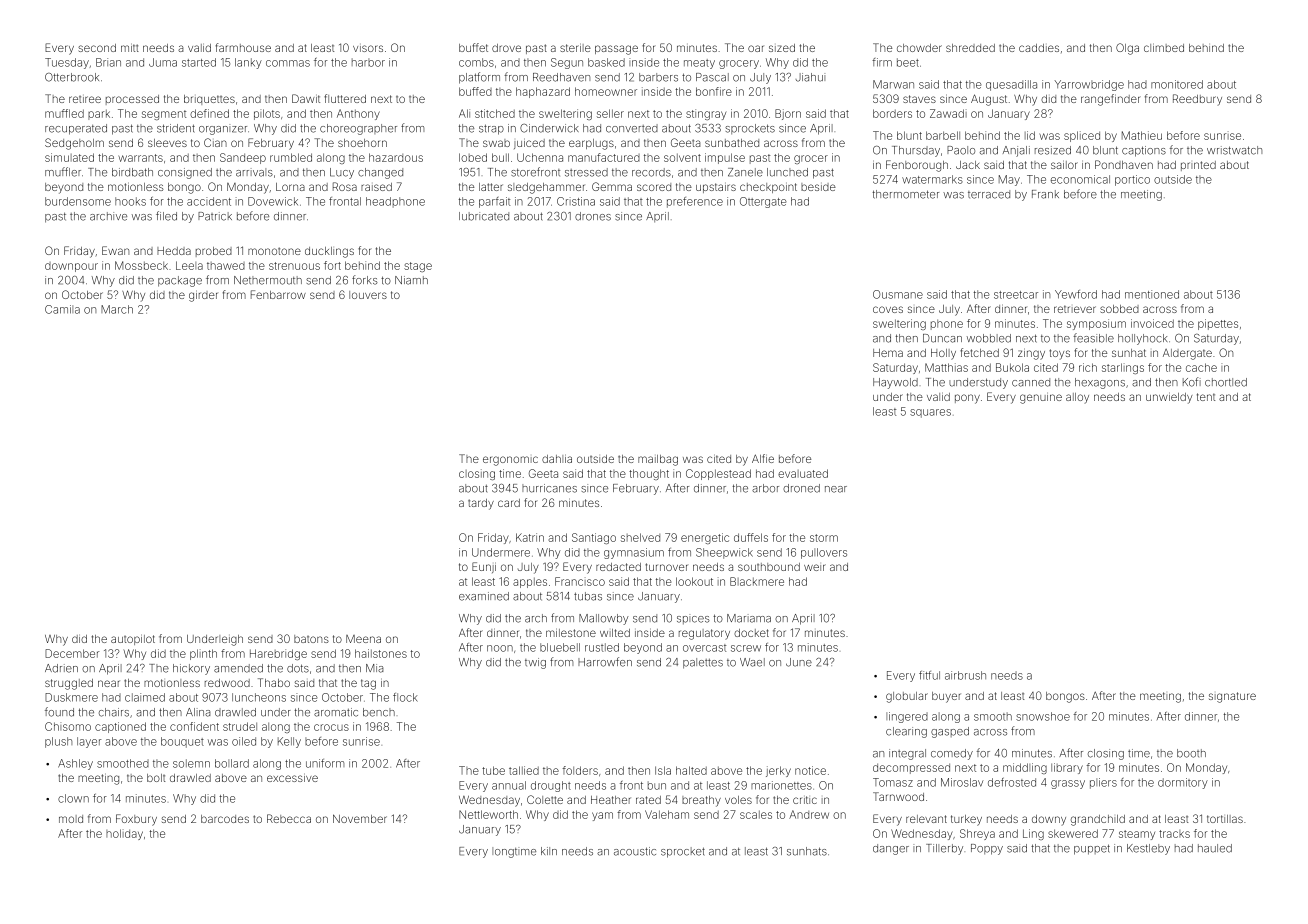 The width and height of the screenshot is (1308, 924). What do you see at coordinates (888, 353) in the screenshot?
I see `Hema` at bounding box center [888, 353].
